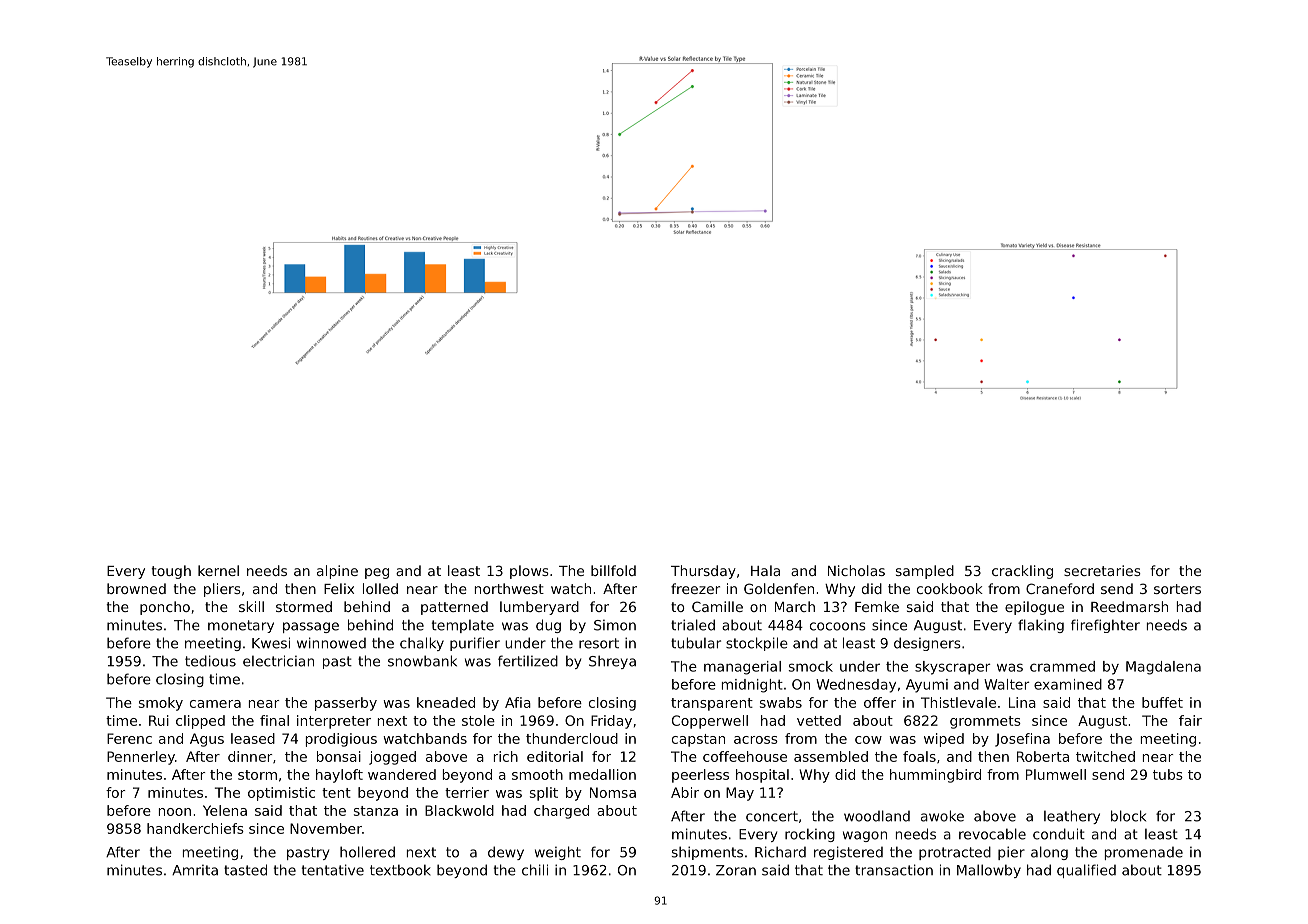 The image size is (1308, 924). What do you see at coordinates (935, 776) in the screenshot?
I see `hummingbird` at bounding box center [935, 776].
